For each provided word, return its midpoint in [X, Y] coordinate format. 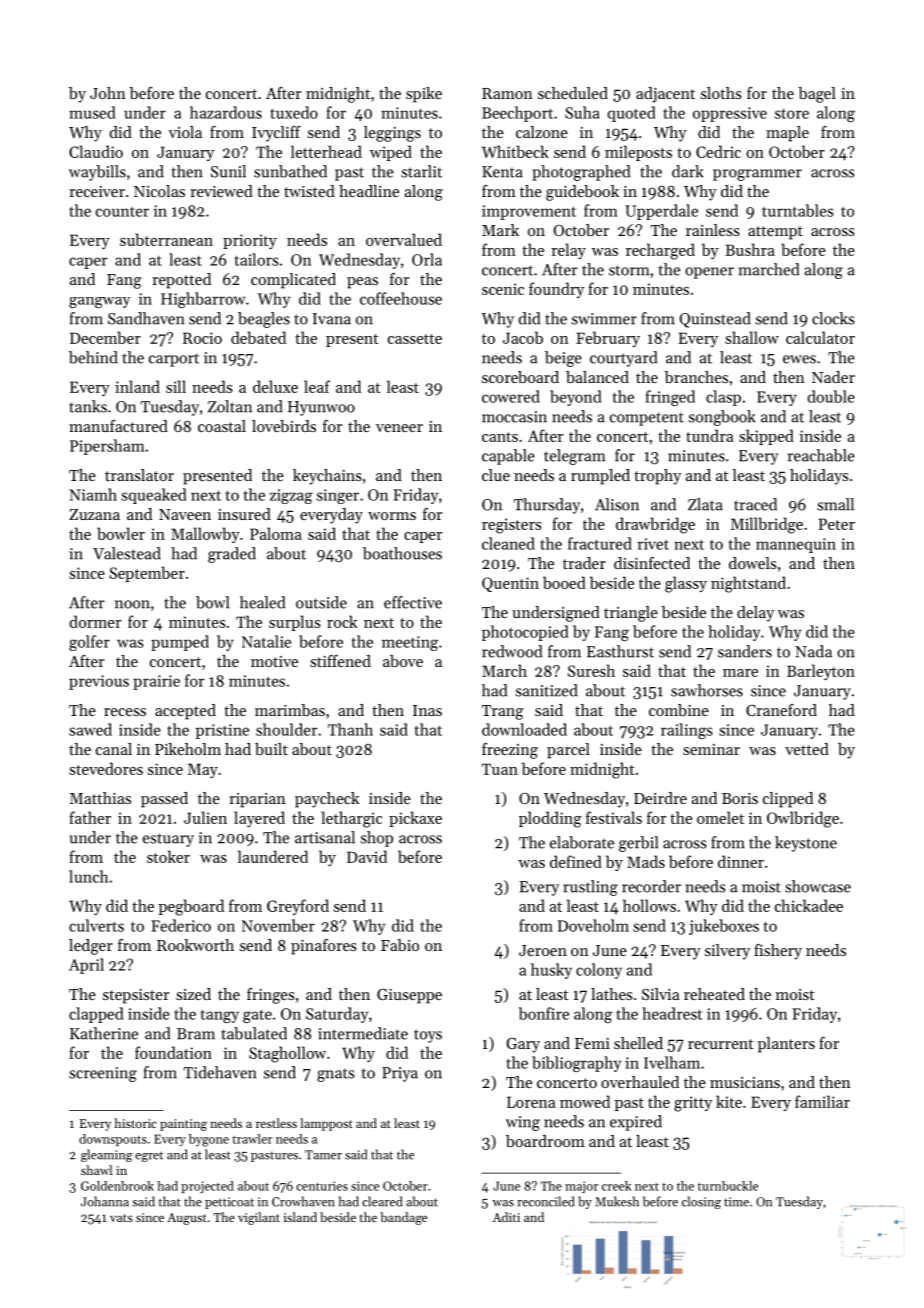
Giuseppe [409, 996]
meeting [410, 643]
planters [786, 1045]
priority [250, 241]
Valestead [127, 553]
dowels [753, 563]
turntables [798, 210]
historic [135, 1123]
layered [259, 819]
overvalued [404, 239]
